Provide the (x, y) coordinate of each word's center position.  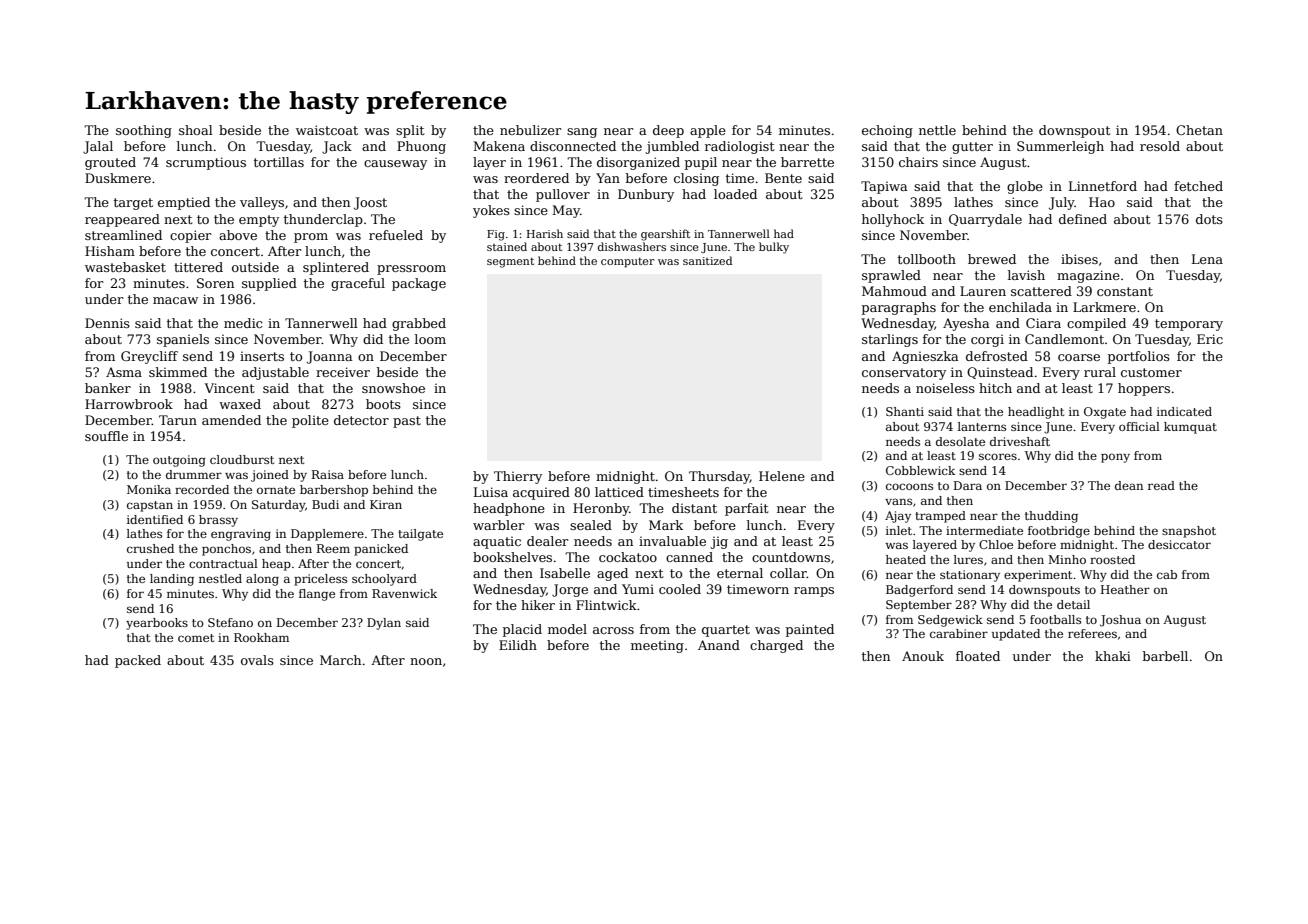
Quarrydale (985, 220)
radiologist (740, 147)
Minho (1067, 559)
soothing (144, 131)
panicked (381, 550)
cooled (680, 589)
